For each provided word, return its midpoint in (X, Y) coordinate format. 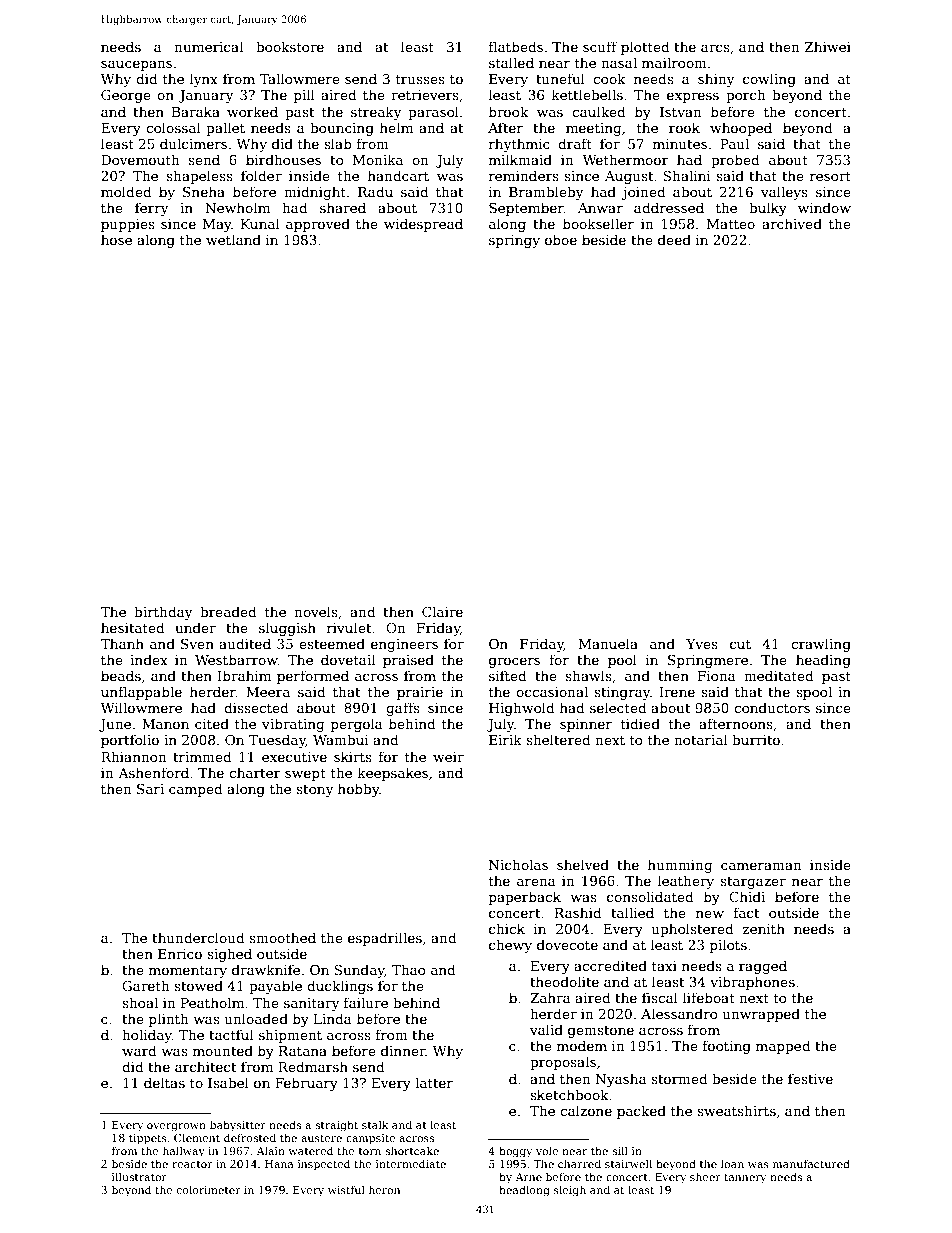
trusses (420, 79)
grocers (514, 663)
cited (212, 723)
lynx (204, 80)
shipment (290, 1036)
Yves (702, 644)
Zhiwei (828, 46)
